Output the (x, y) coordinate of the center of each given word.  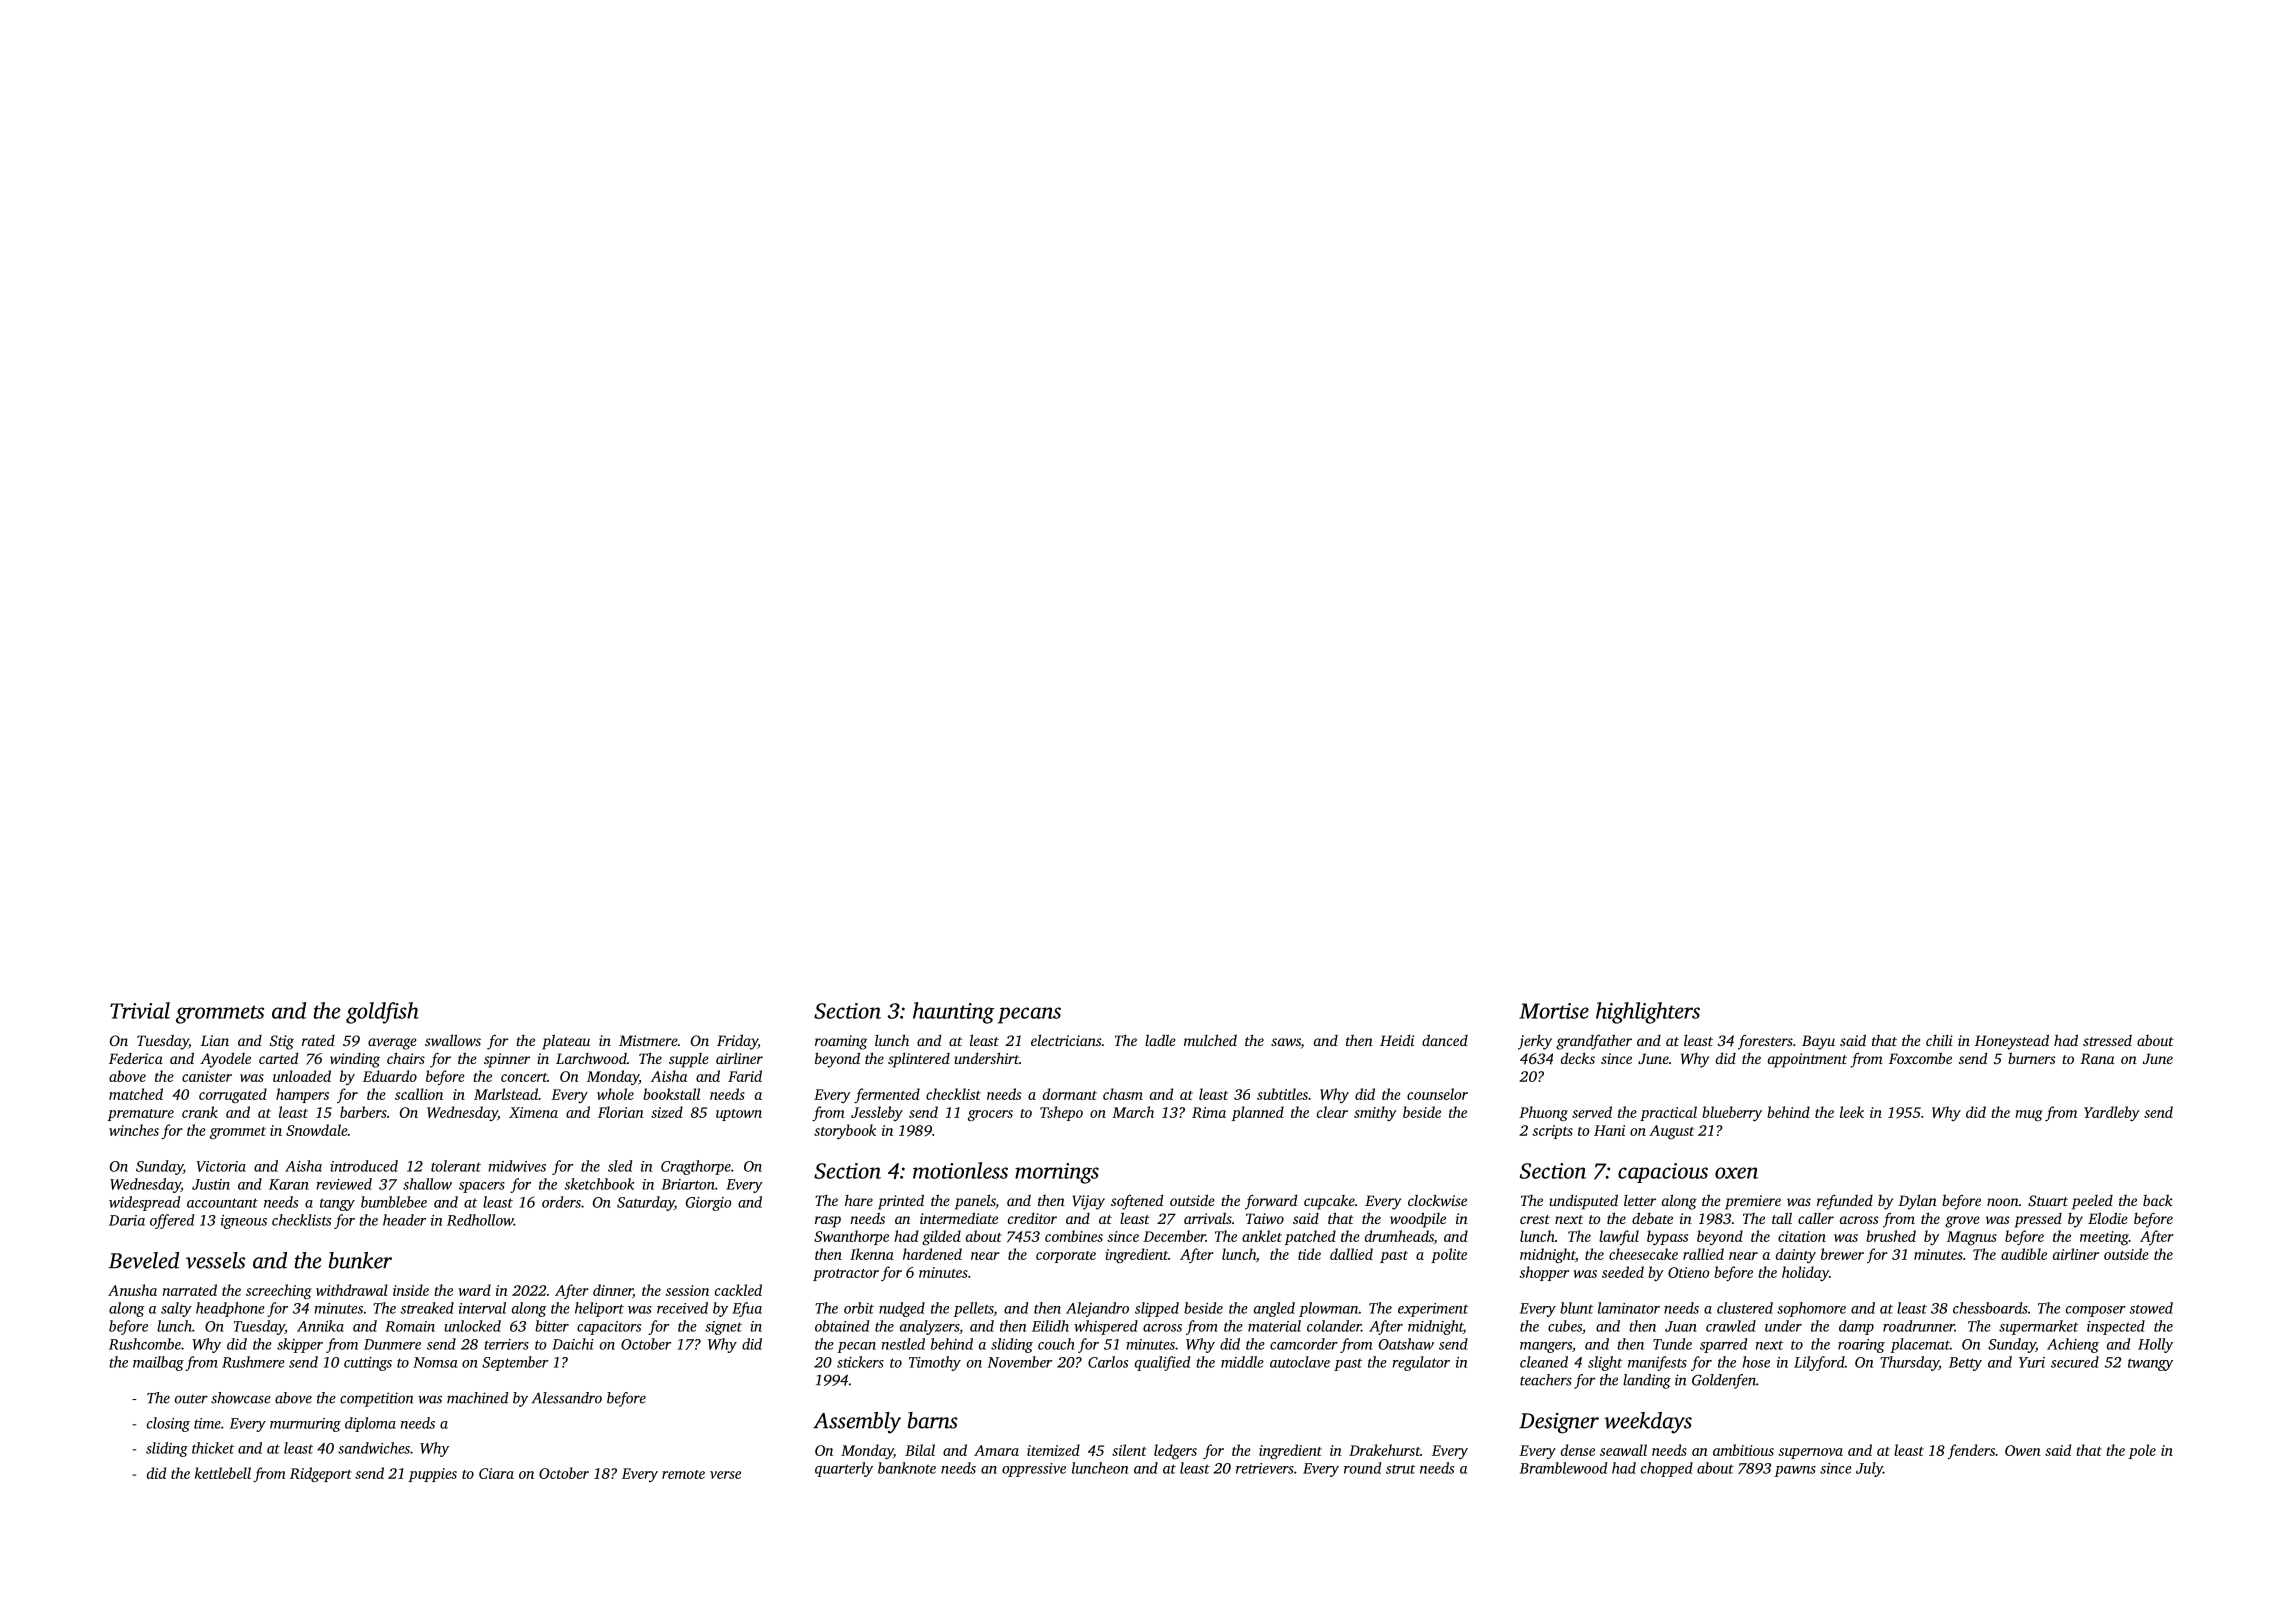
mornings (1057, 1173)
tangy (337, 1204)
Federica (136, 1058)
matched (136, 1094)
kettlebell (223, 1473)
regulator (1421, 1363)
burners (2032, 1058)
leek (1852, 1112)
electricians (1066, 1040)
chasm (1123, 1094)
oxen (1736, 1173)
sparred (1723, 1345)
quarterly (844, 1469)
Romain (410, 1326)
